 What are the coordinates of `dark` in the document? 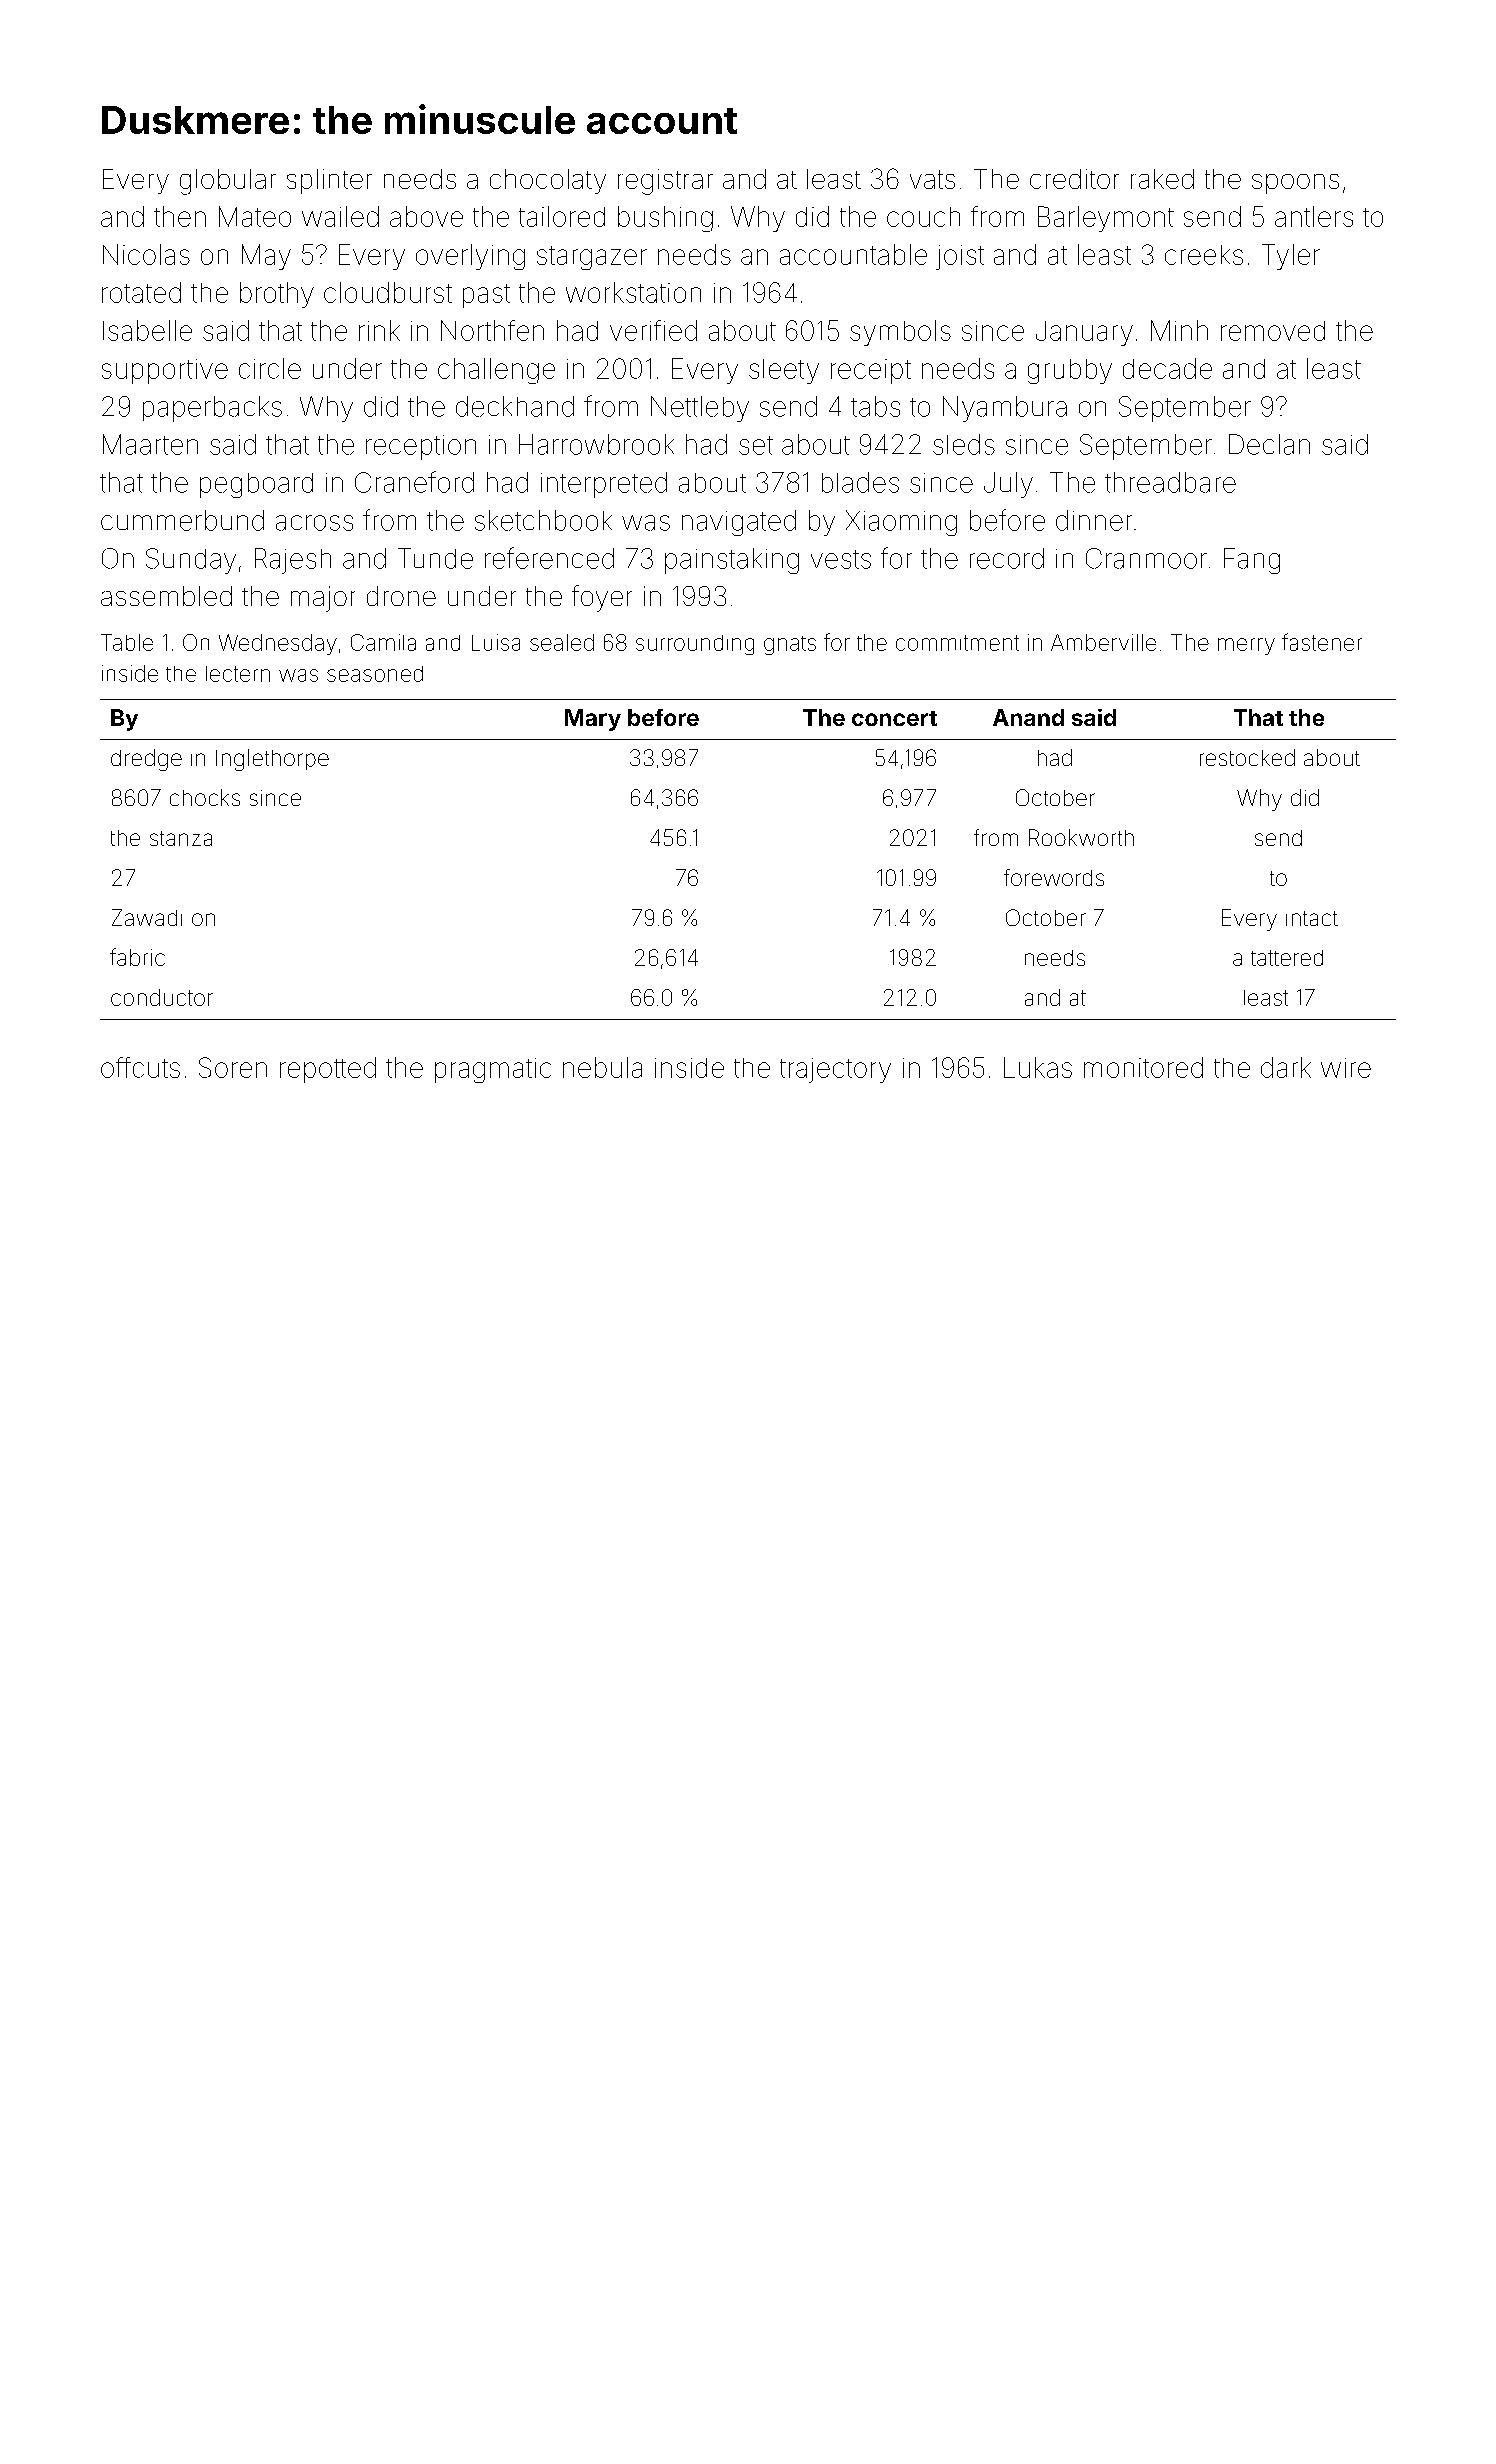 It's located at (1286, 1067).
